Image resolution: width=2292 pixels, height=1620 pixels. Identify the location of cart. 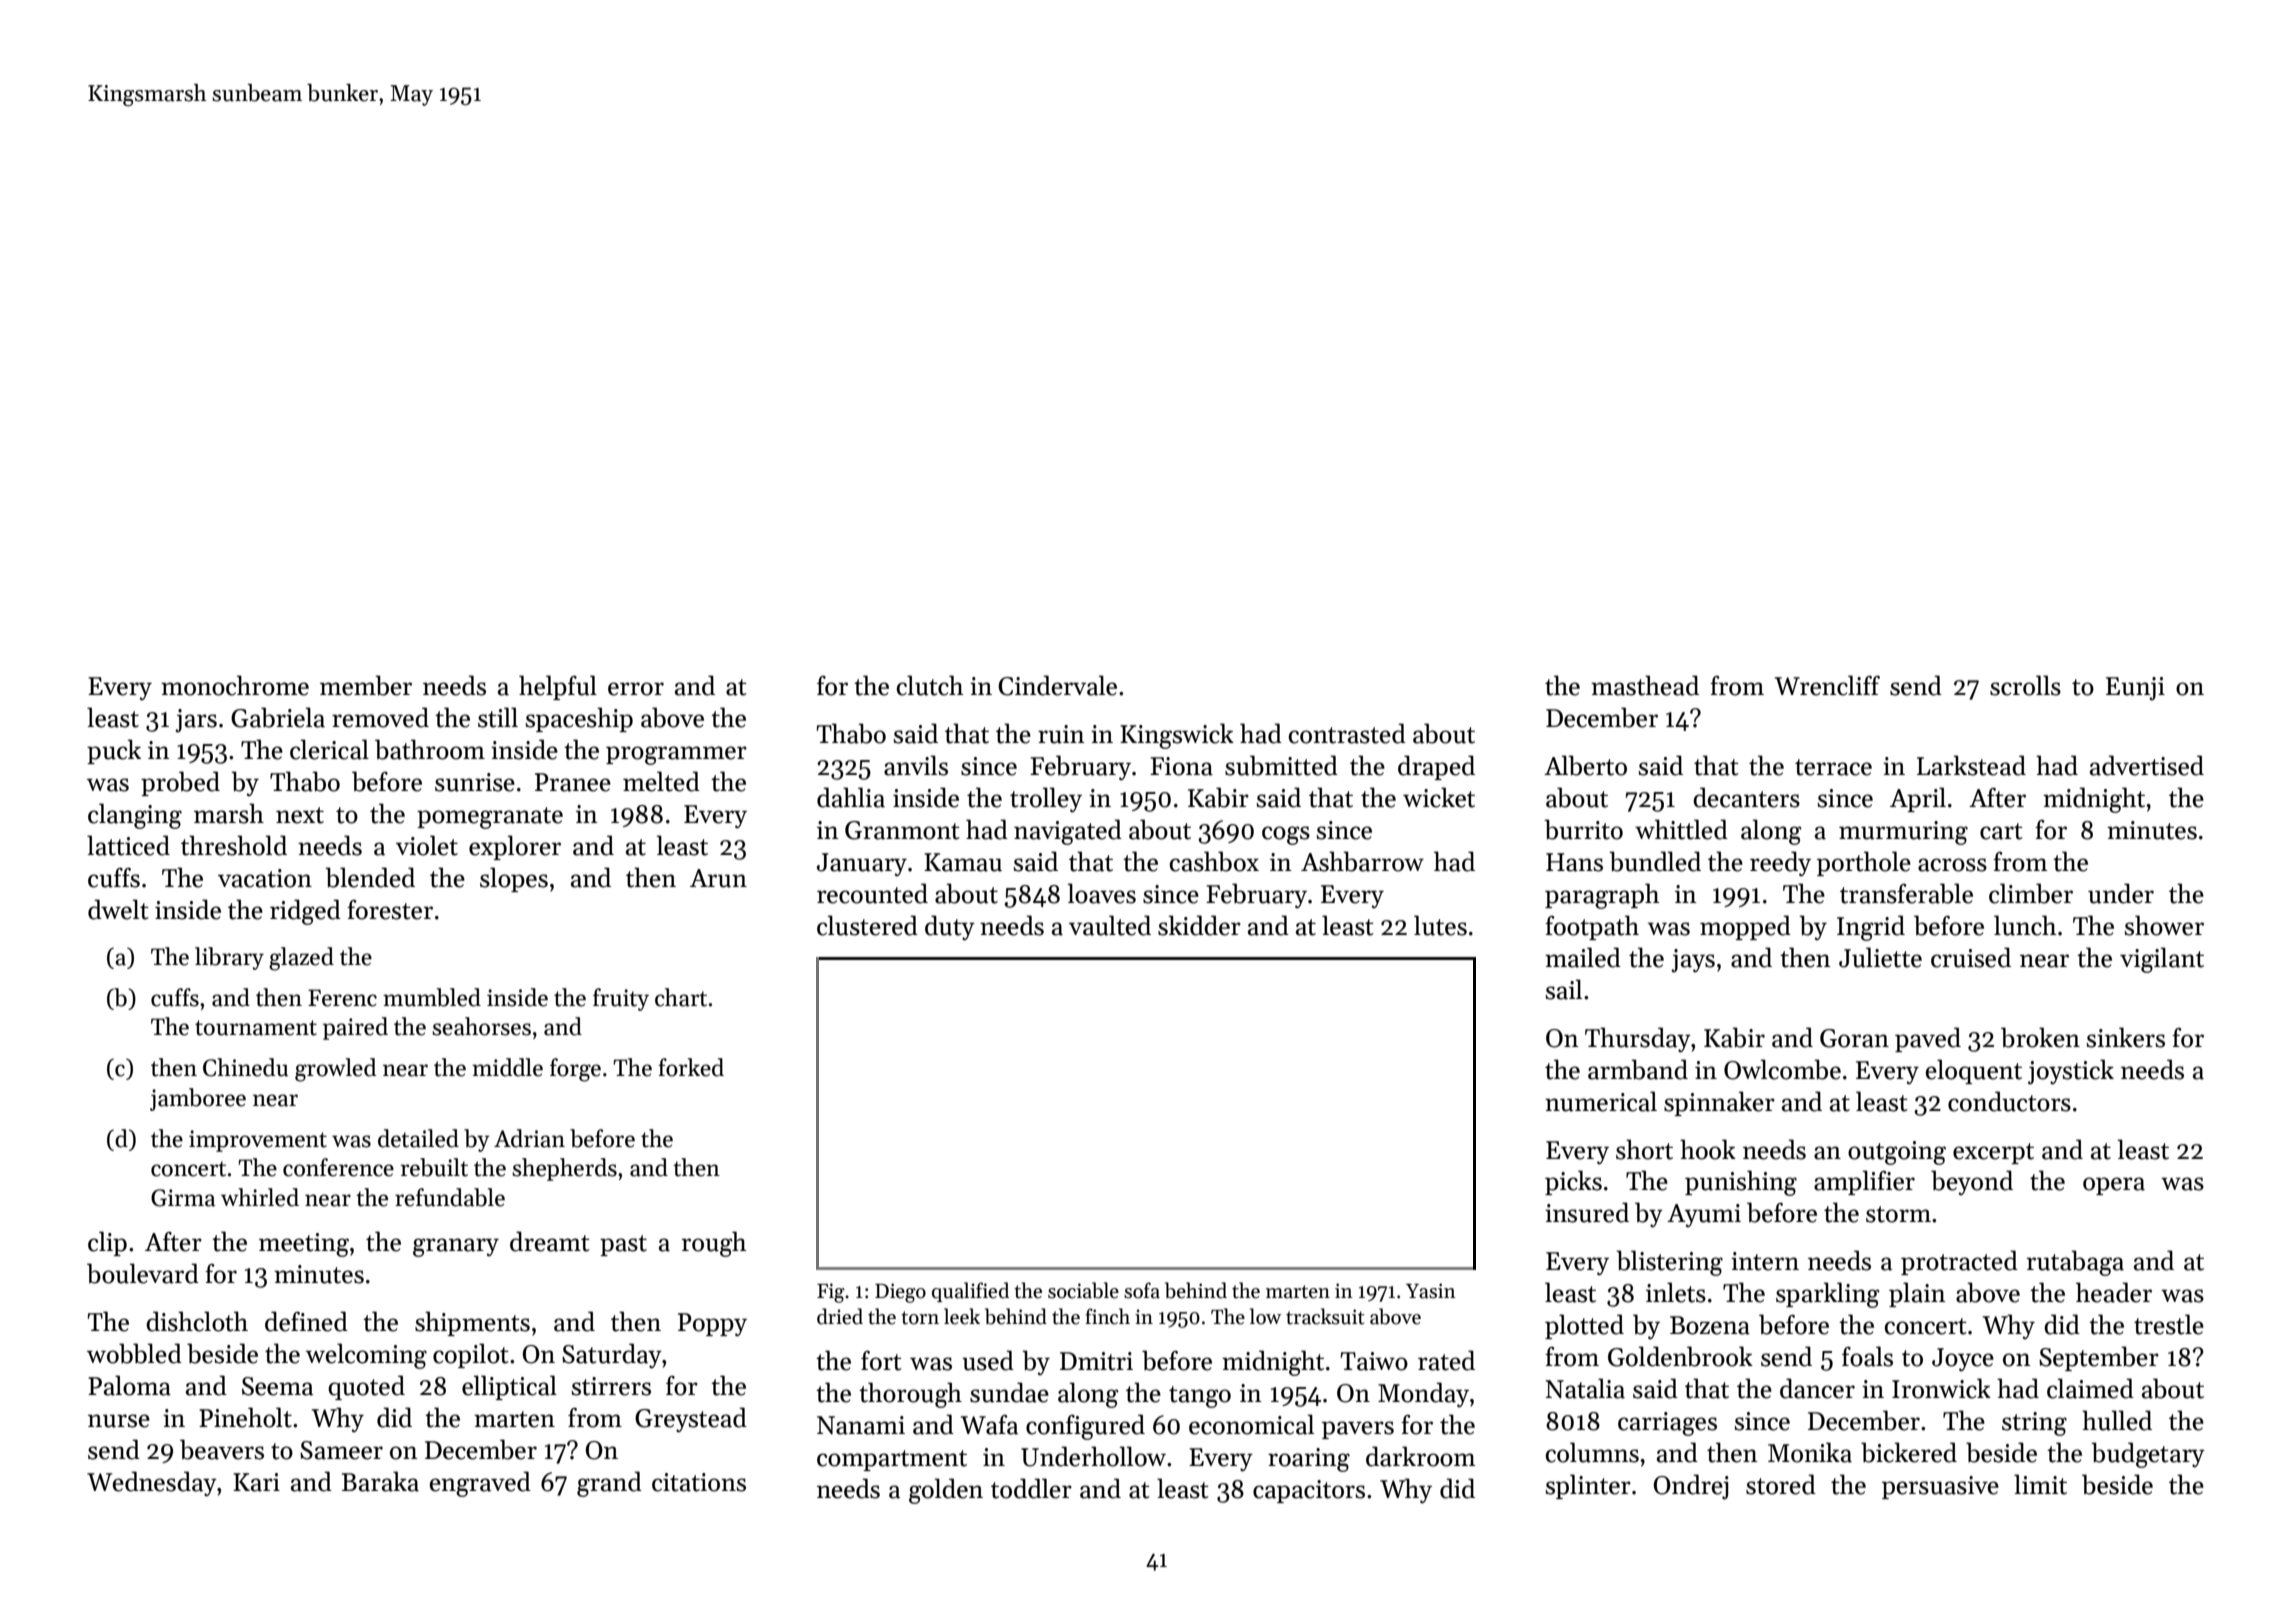
(2001, 831).
